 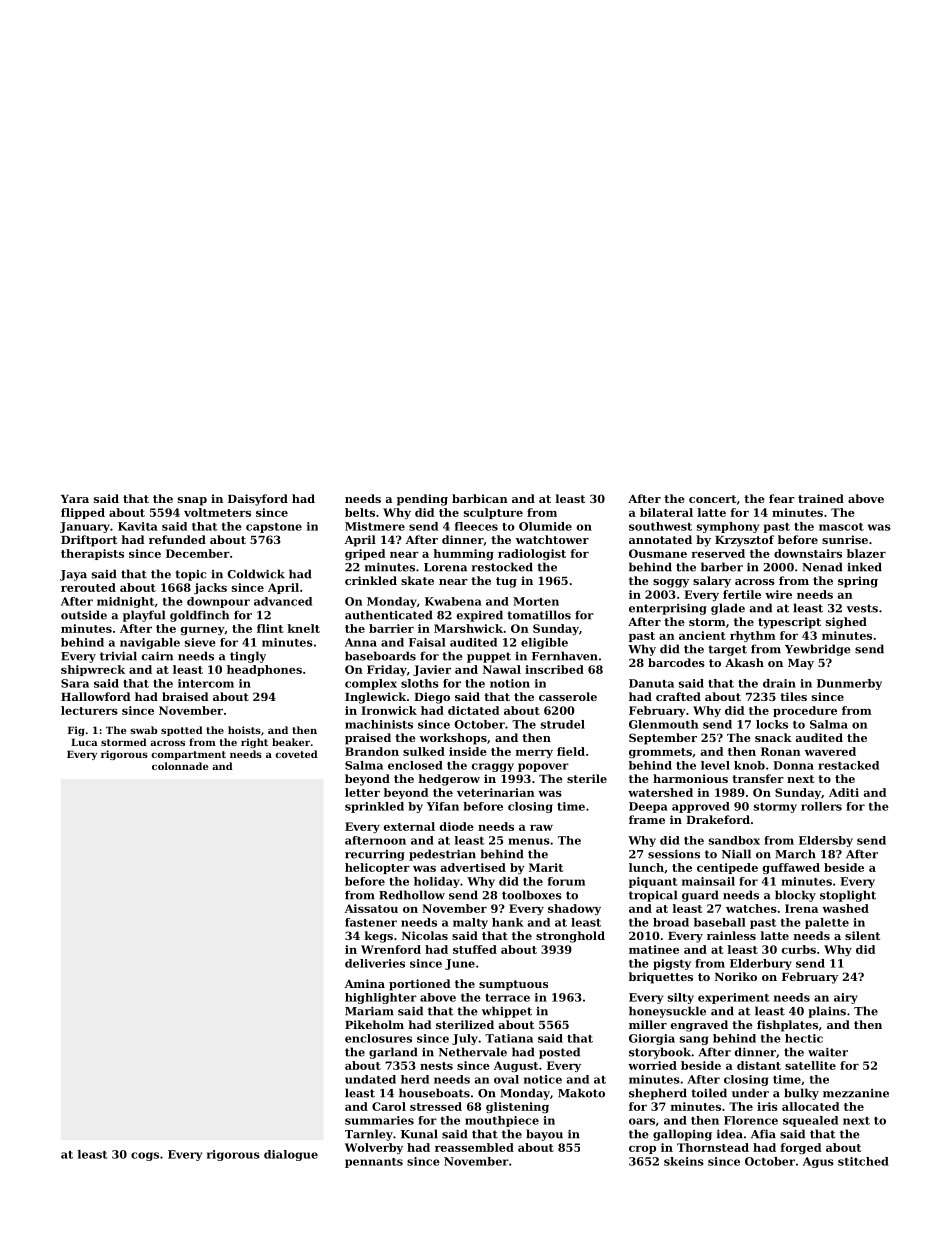 I want to click on cogs, so click(x=145, y=1156).
